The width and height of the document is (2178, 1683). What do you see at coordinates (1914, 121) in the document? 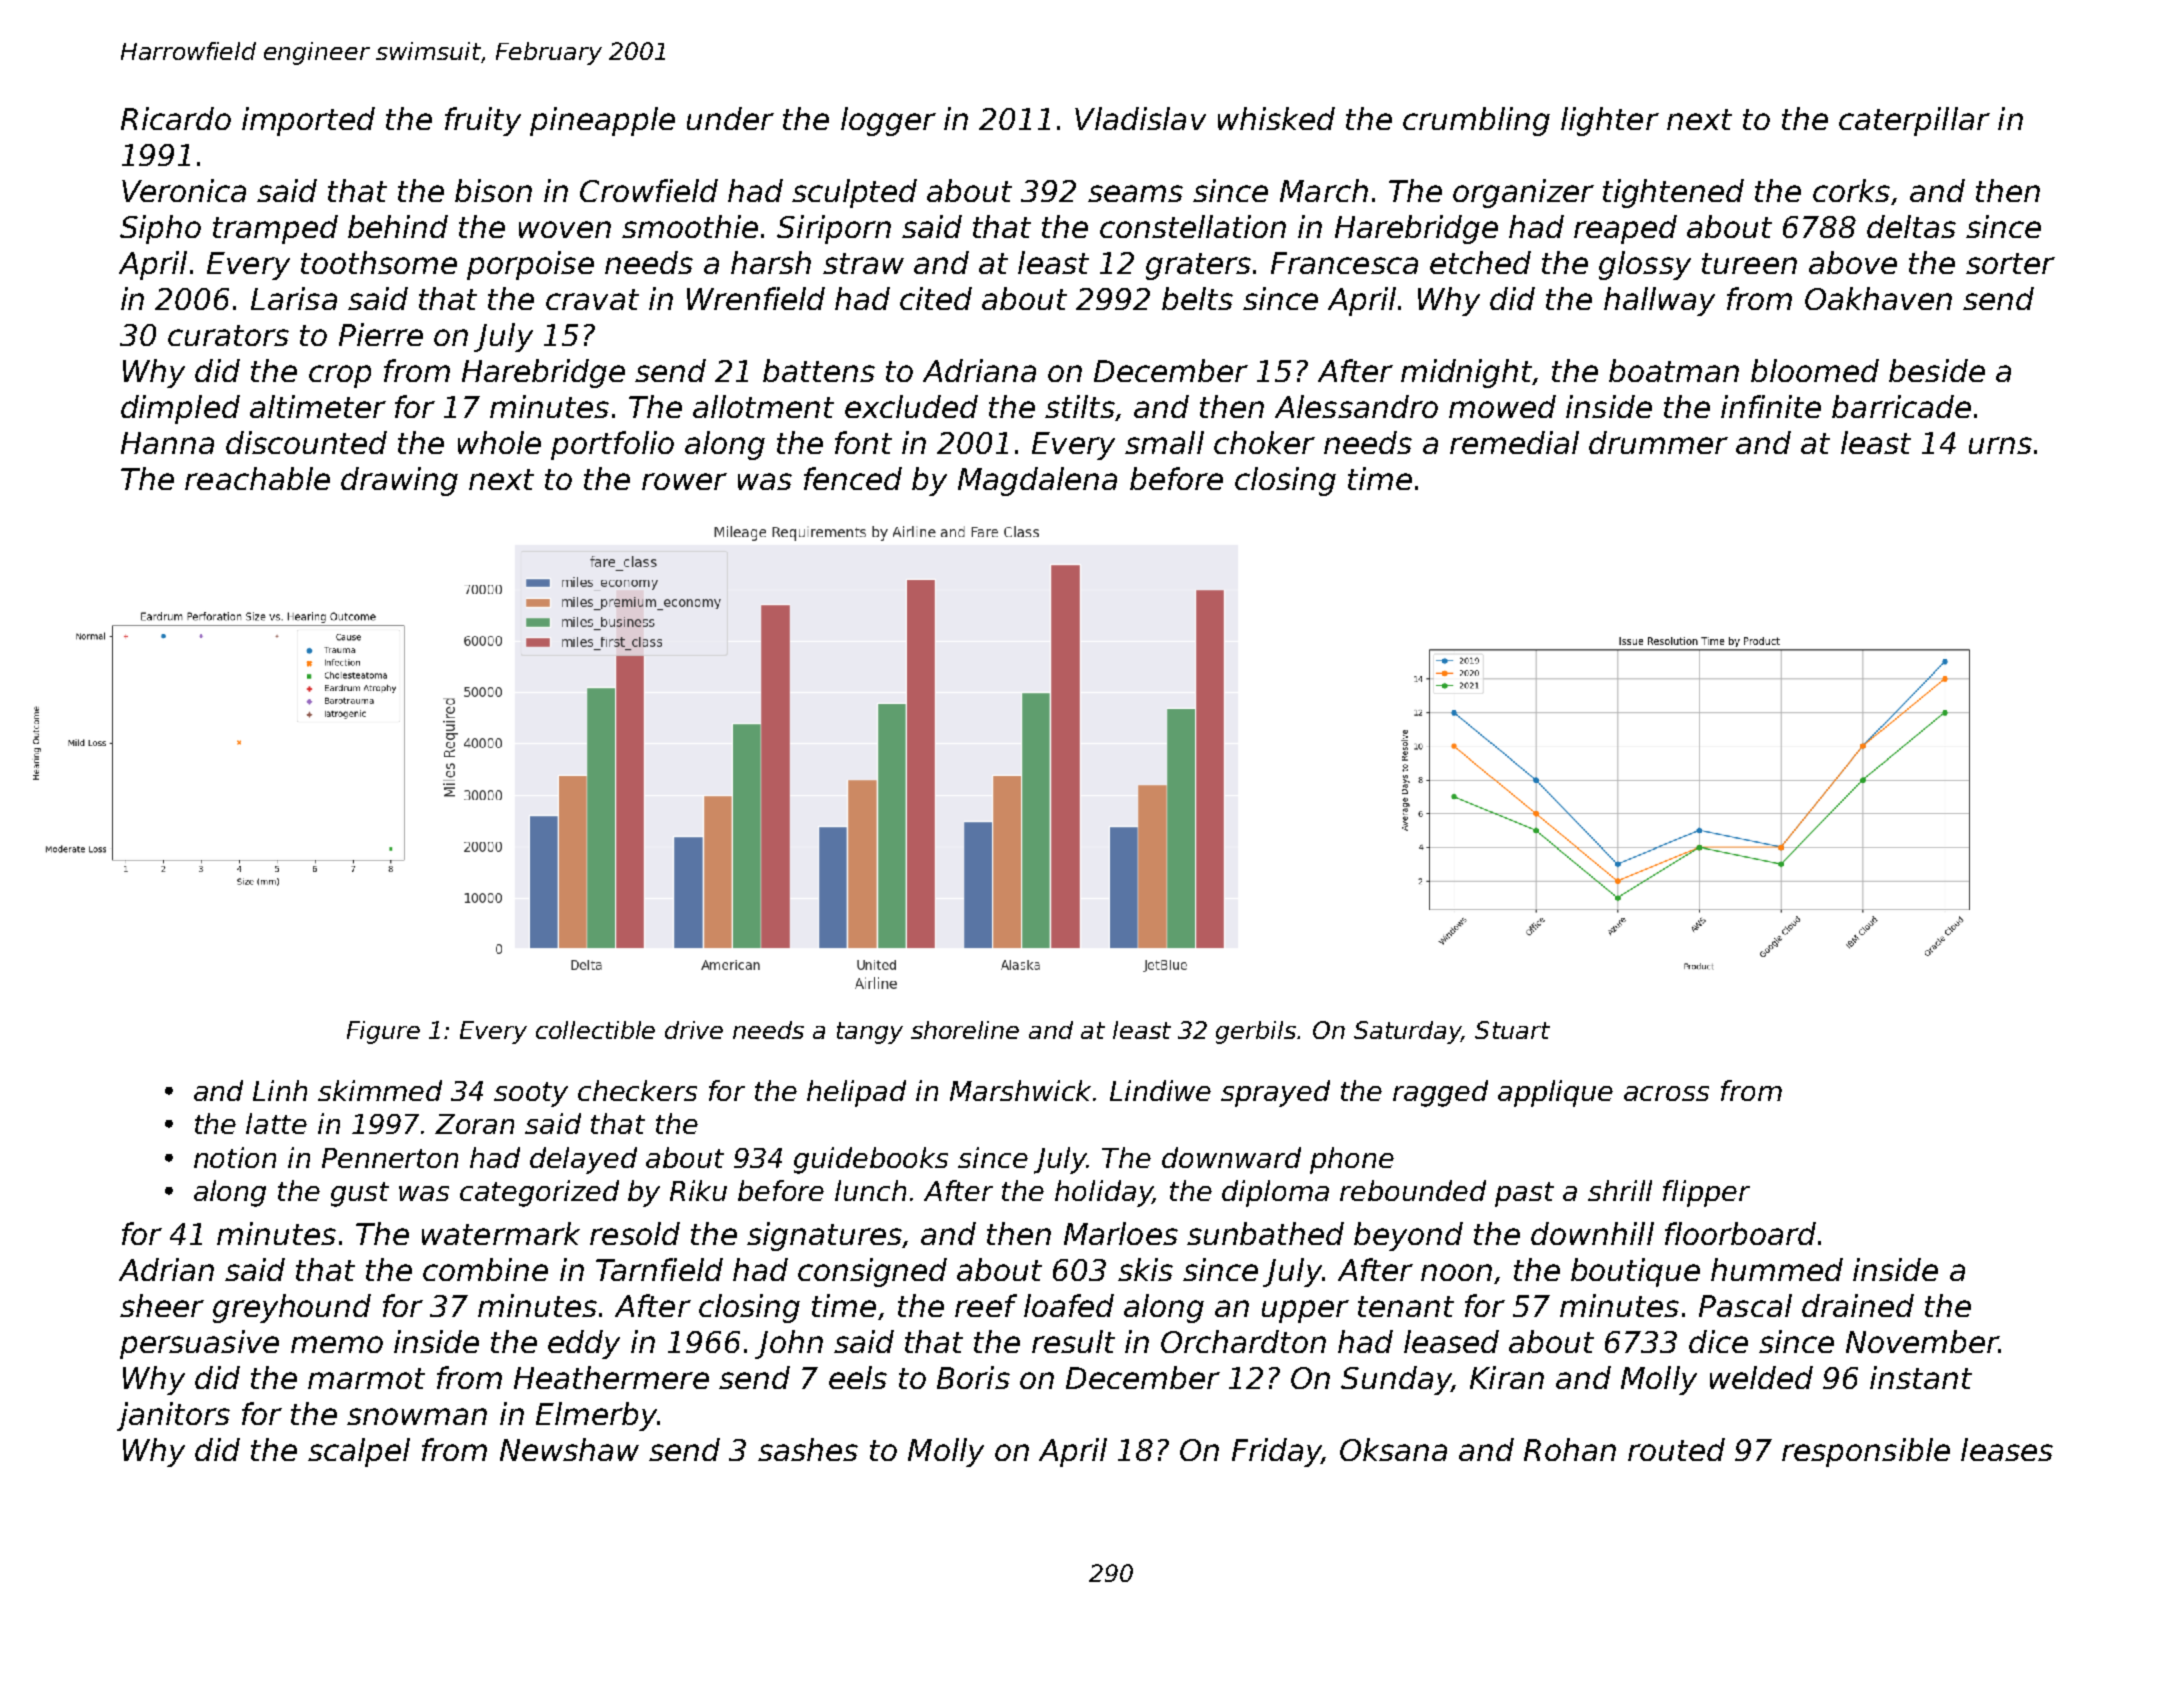
I see `caterpillar` at bounding box center [1914, 121].
